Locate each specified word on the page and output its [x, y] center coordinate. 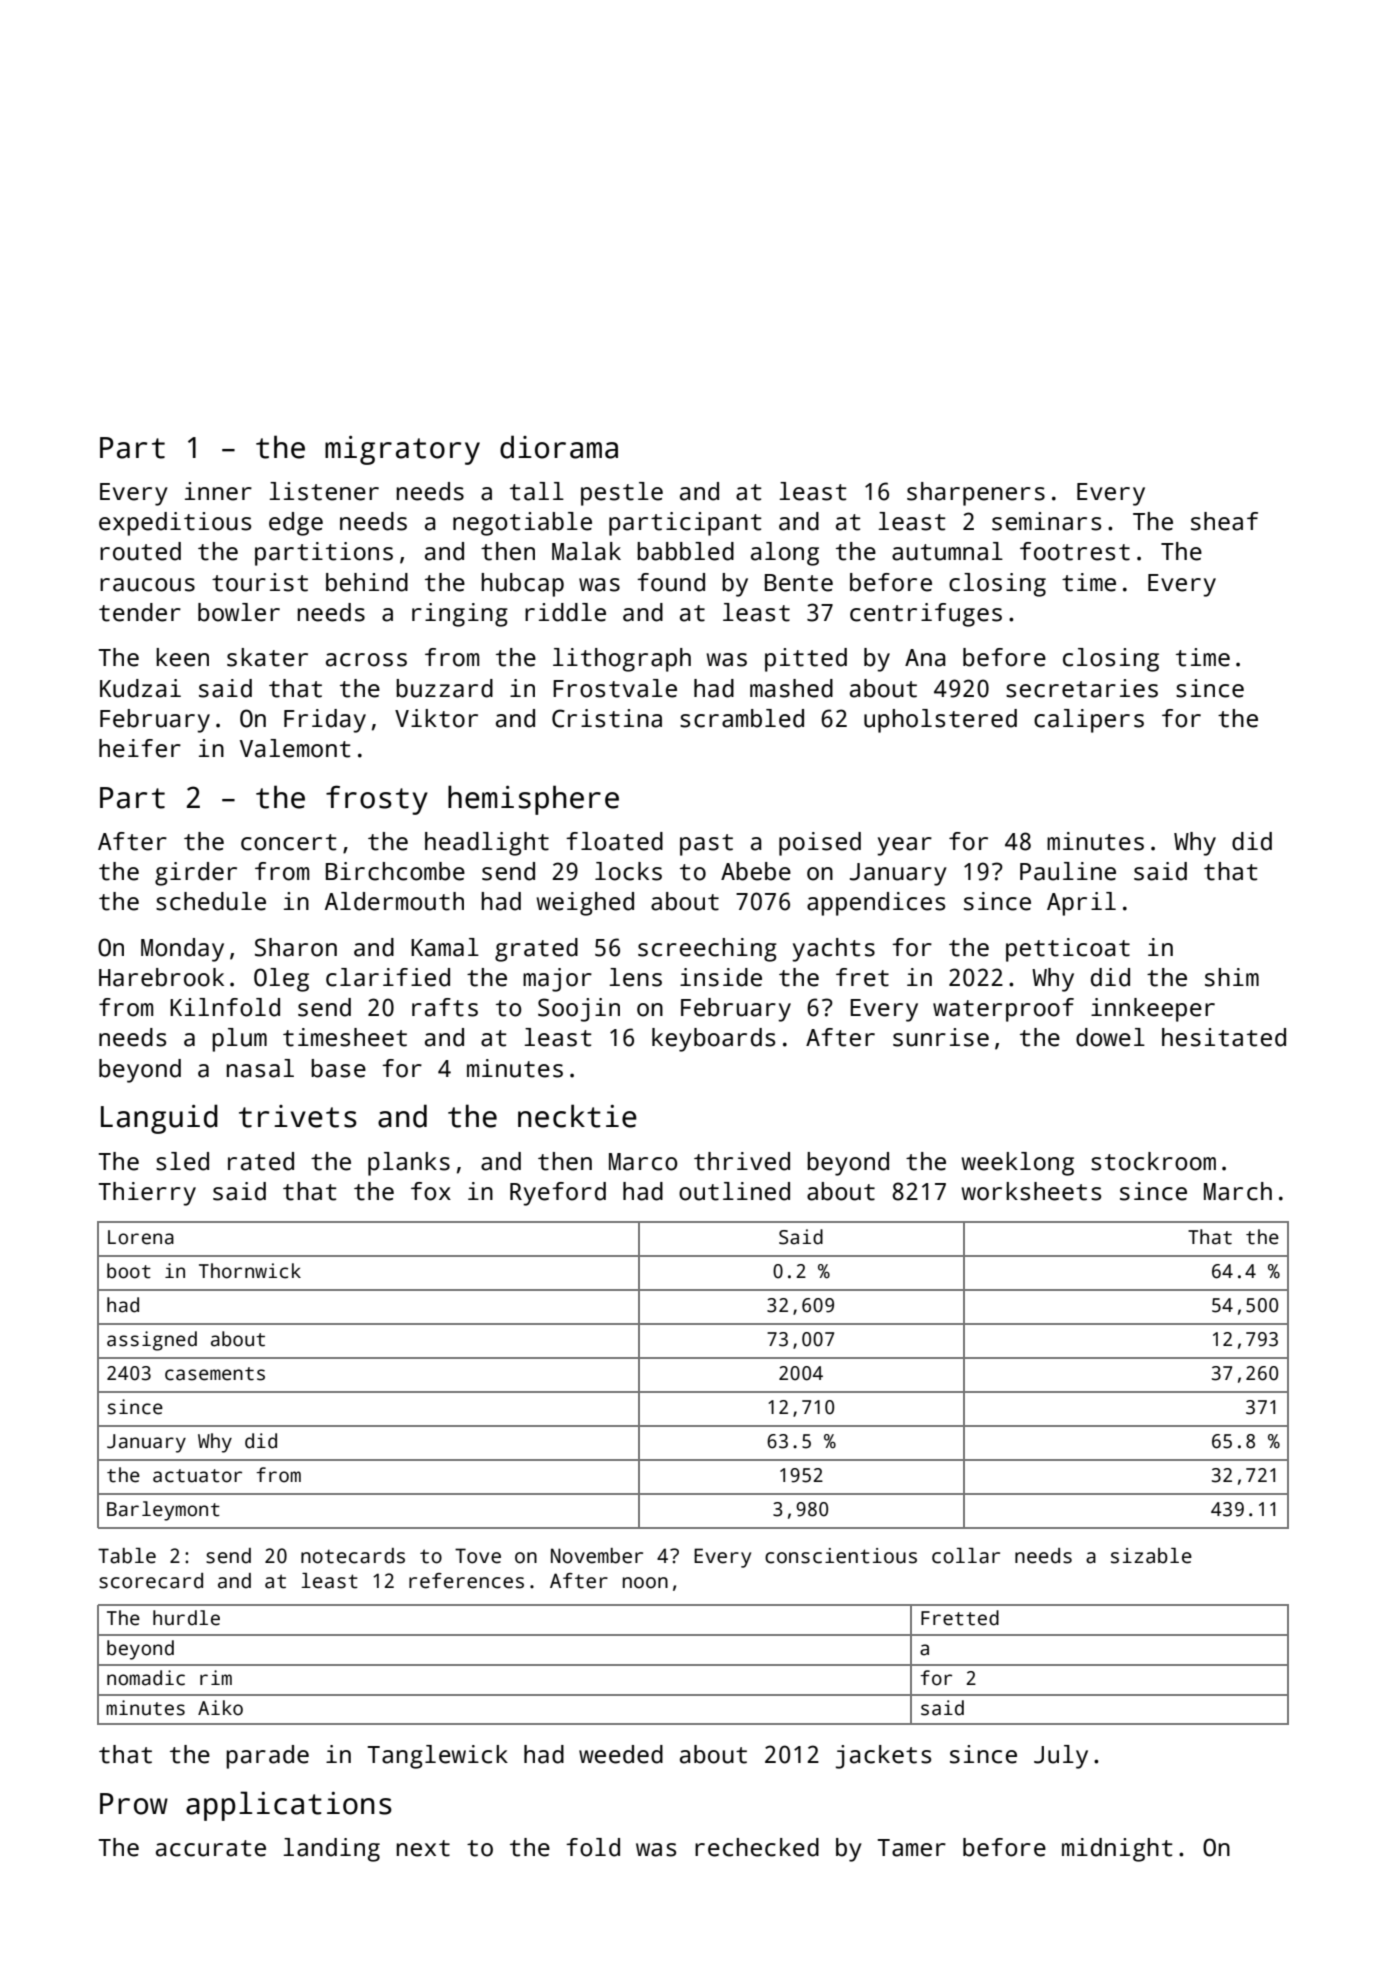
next [423, 1848]
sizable [1151, 1556]
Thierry [147, 1194]
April [1081, 904]
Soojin [579, 1010]
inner [218, 491]
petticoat [1068, 950]
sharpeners [976, 494]
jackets [883, 1757]
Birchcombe [395, 871]
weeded [621, 1754]
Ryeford [558, 1194]
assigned [152, 1341]
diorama [559, 447]
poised [820, 844]
